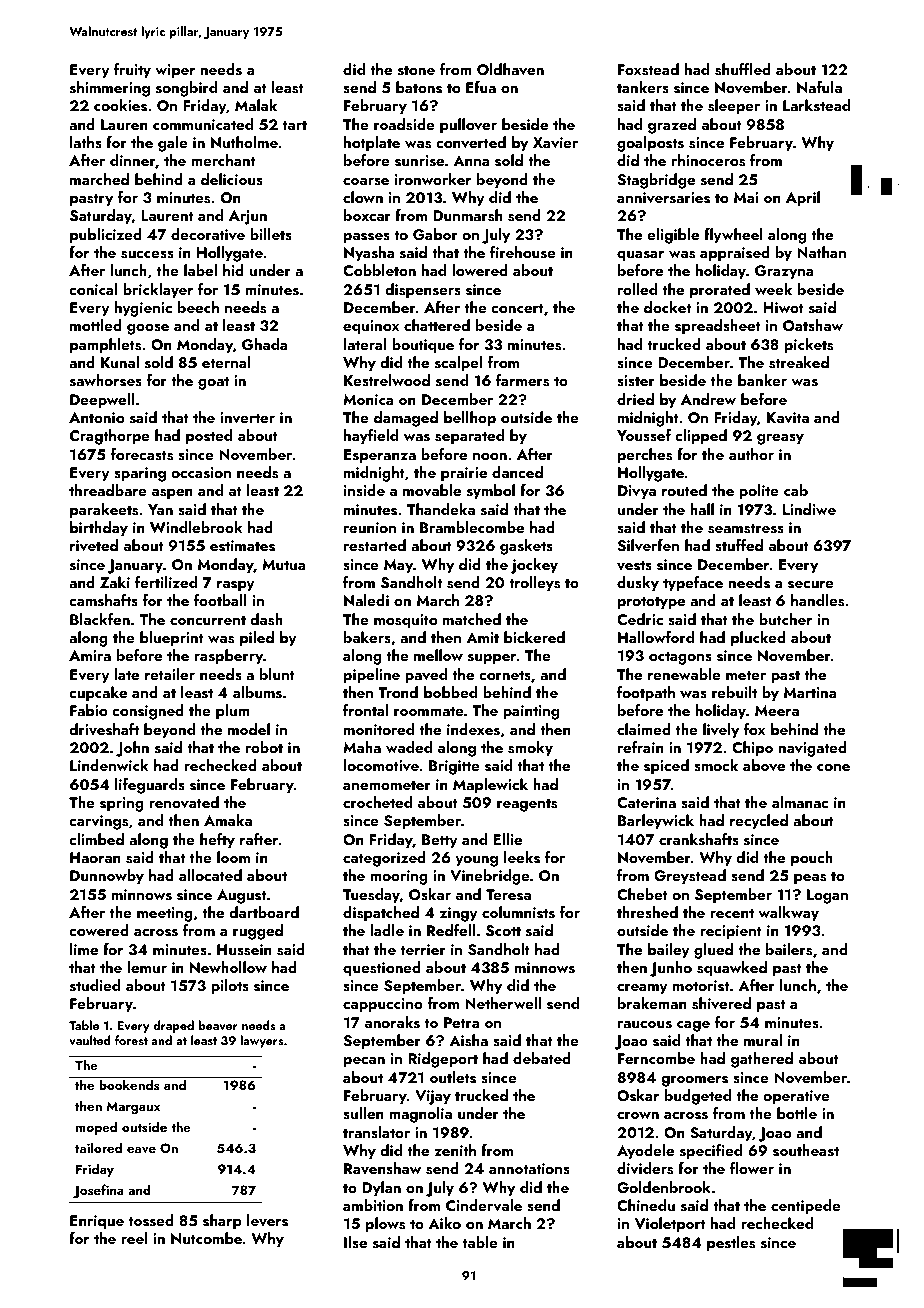 This image has height=1308, width=924. Describe the element at coordinates (510, 69) in the image. I see `Oldhaven` at that location.
